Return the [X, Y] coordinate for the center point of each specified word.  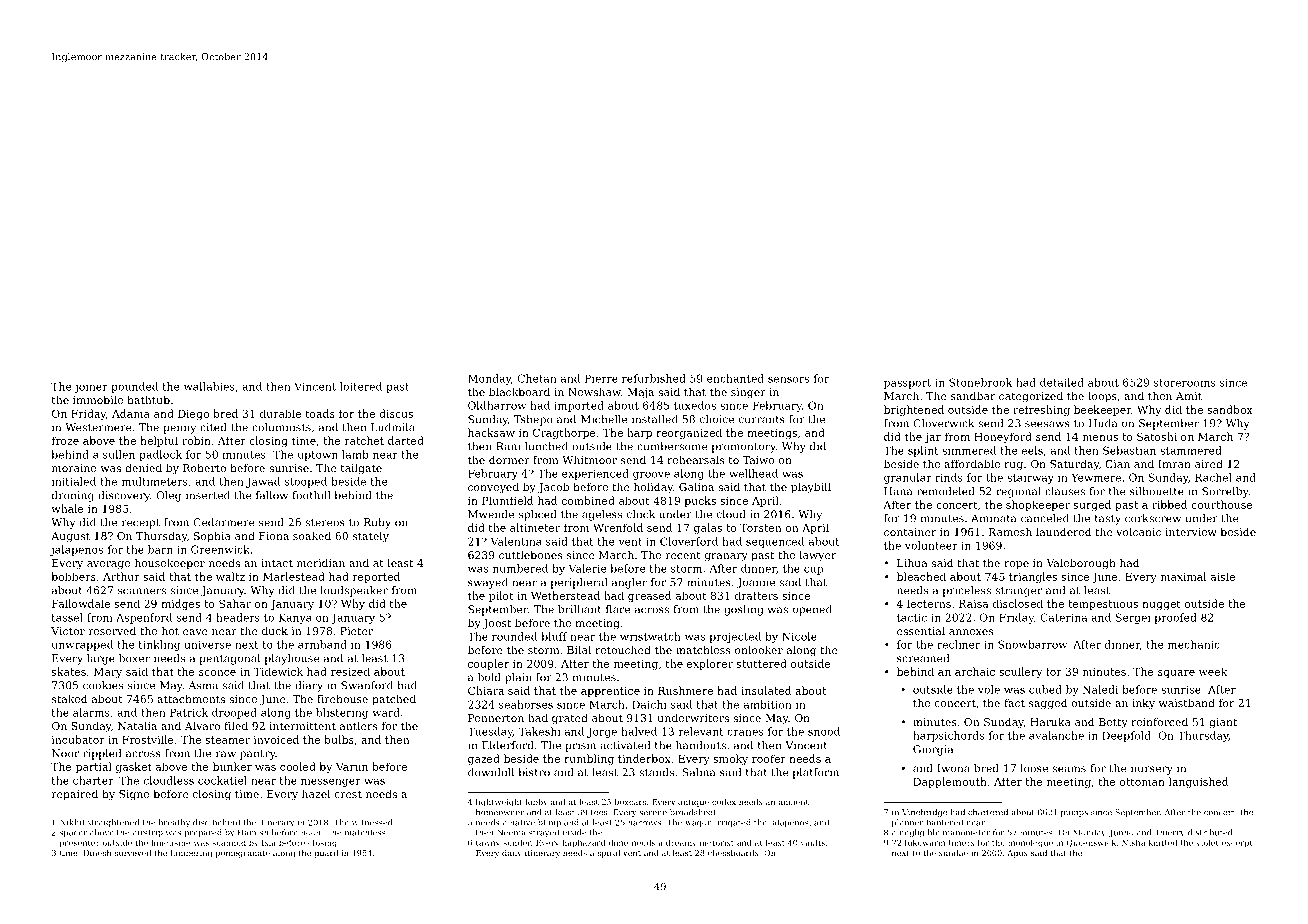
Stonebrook [980, 382]
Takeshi [539, 731]
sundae [953, 853]
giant [1223, 723]
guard [326, 854]
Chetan [537, 378]
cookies [103, 685]
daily [512, 854]
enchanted [735, 378]
